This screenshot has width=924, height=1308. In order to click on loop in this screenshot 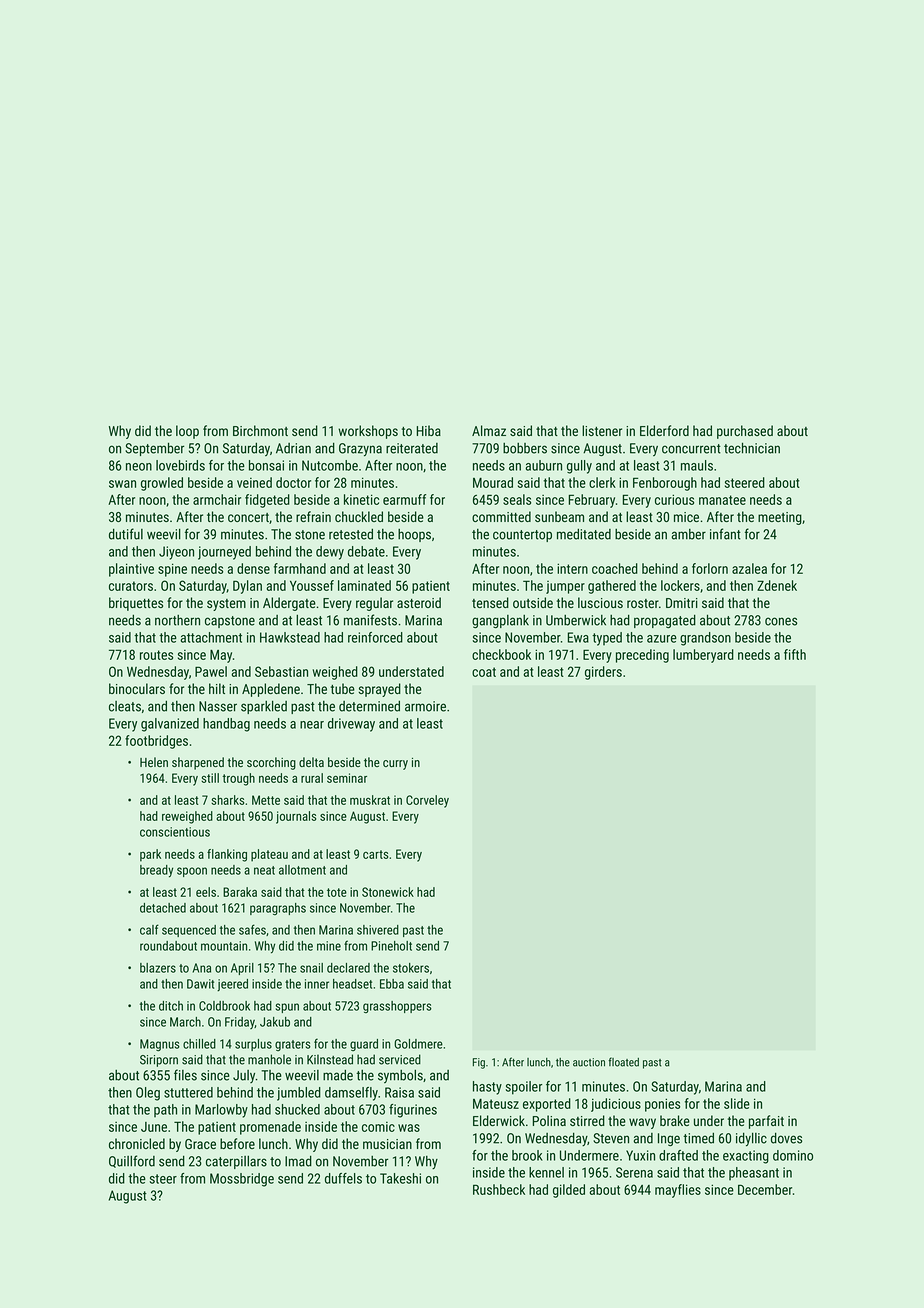, I will do `click(187, 432)`.
